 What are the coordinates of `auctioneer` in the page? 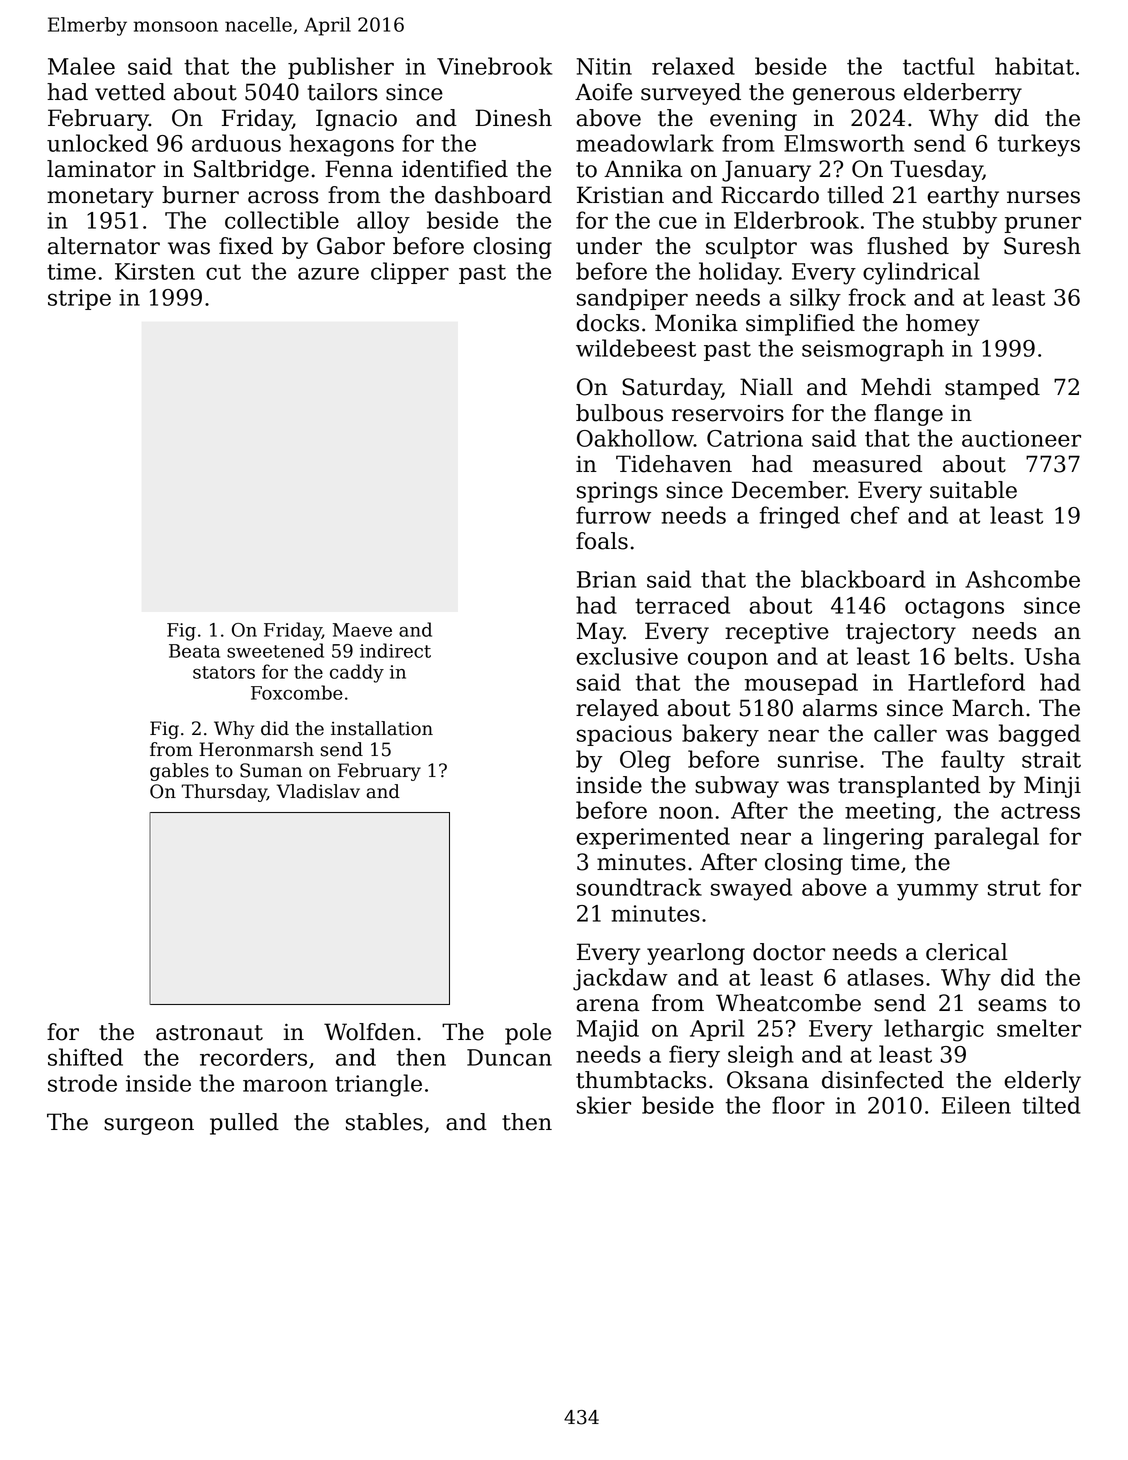 It's located at (1021, 438).
